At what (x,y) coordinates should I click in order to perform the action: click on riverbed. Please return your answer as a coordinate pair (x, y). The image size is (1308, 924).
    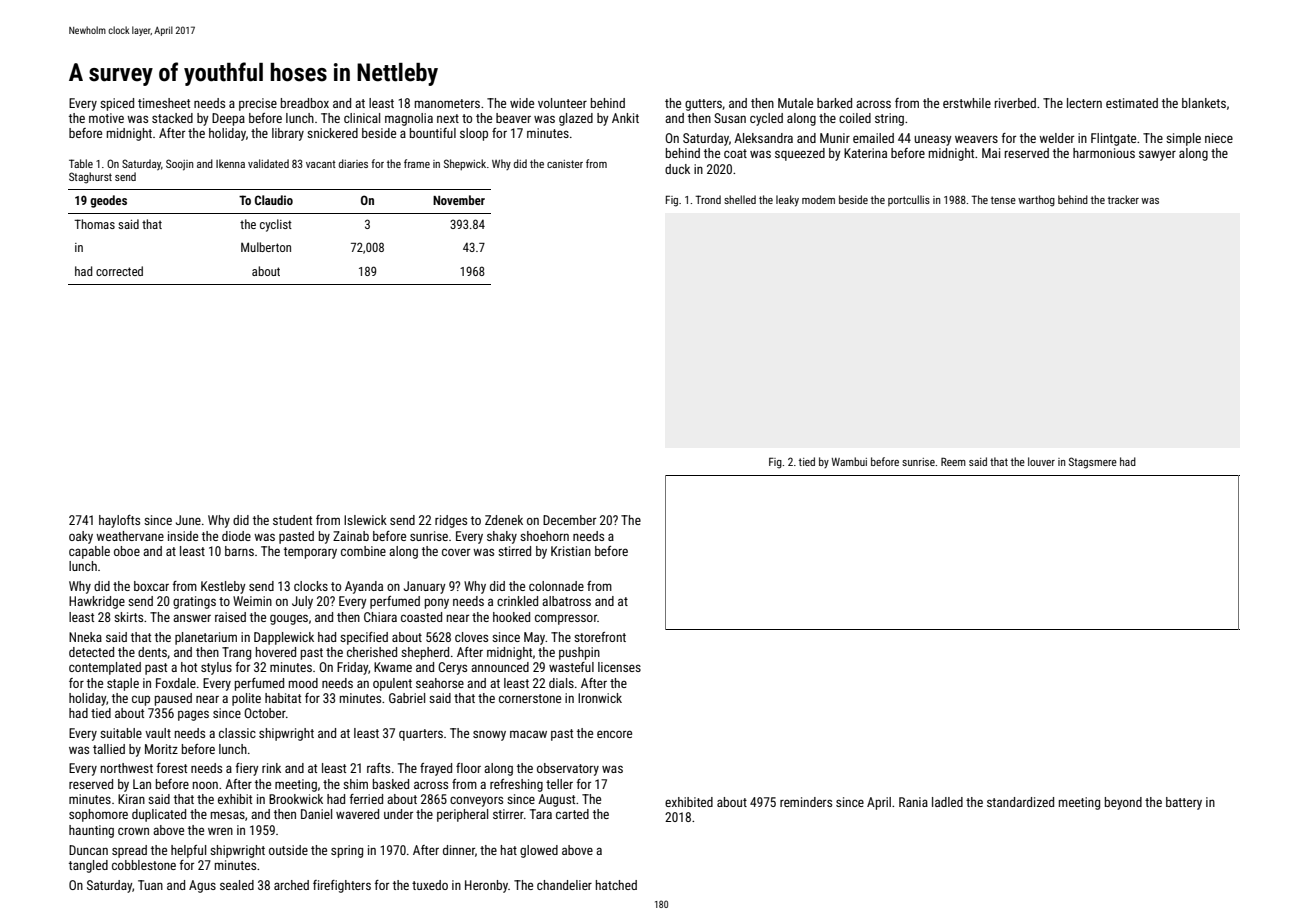
    Looking at the image, I should click on (1015, 103).
